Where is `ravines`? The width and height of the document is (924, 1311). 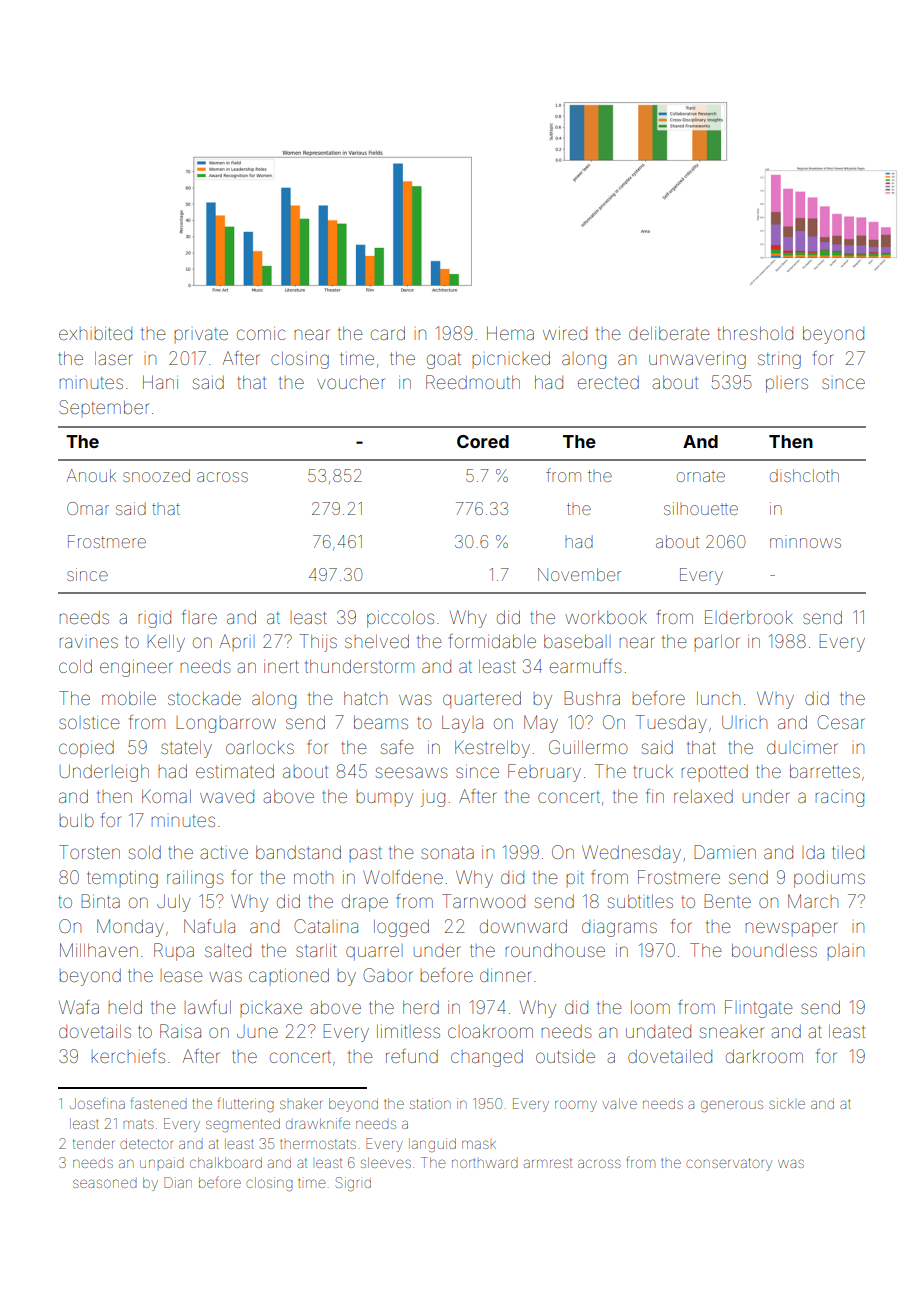
ravines is located at coordinates (88, 642).
